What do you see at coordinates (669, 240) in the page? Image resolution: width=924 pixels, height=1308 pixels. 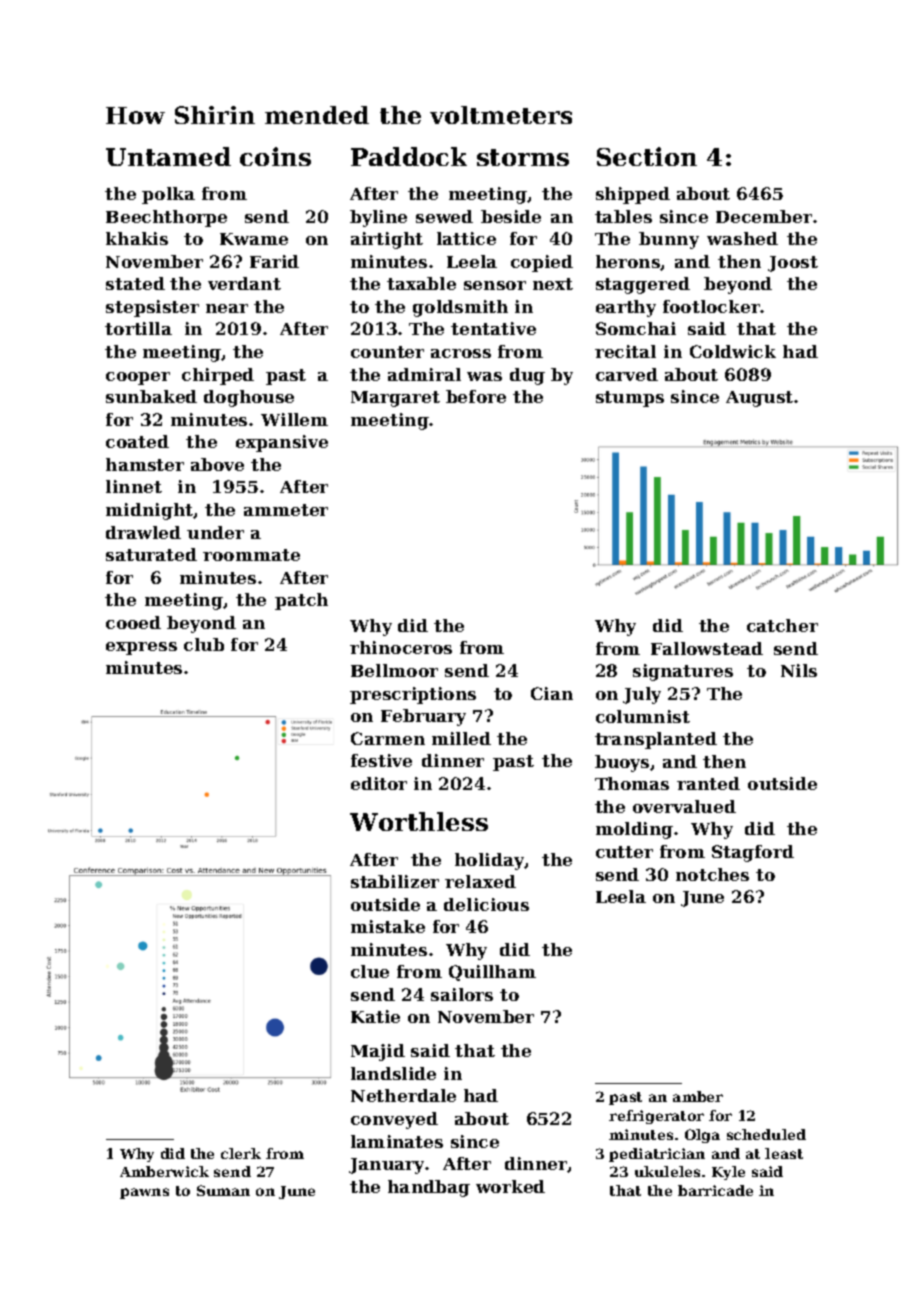 I see `bunny` at bounding box center [669, 240].
